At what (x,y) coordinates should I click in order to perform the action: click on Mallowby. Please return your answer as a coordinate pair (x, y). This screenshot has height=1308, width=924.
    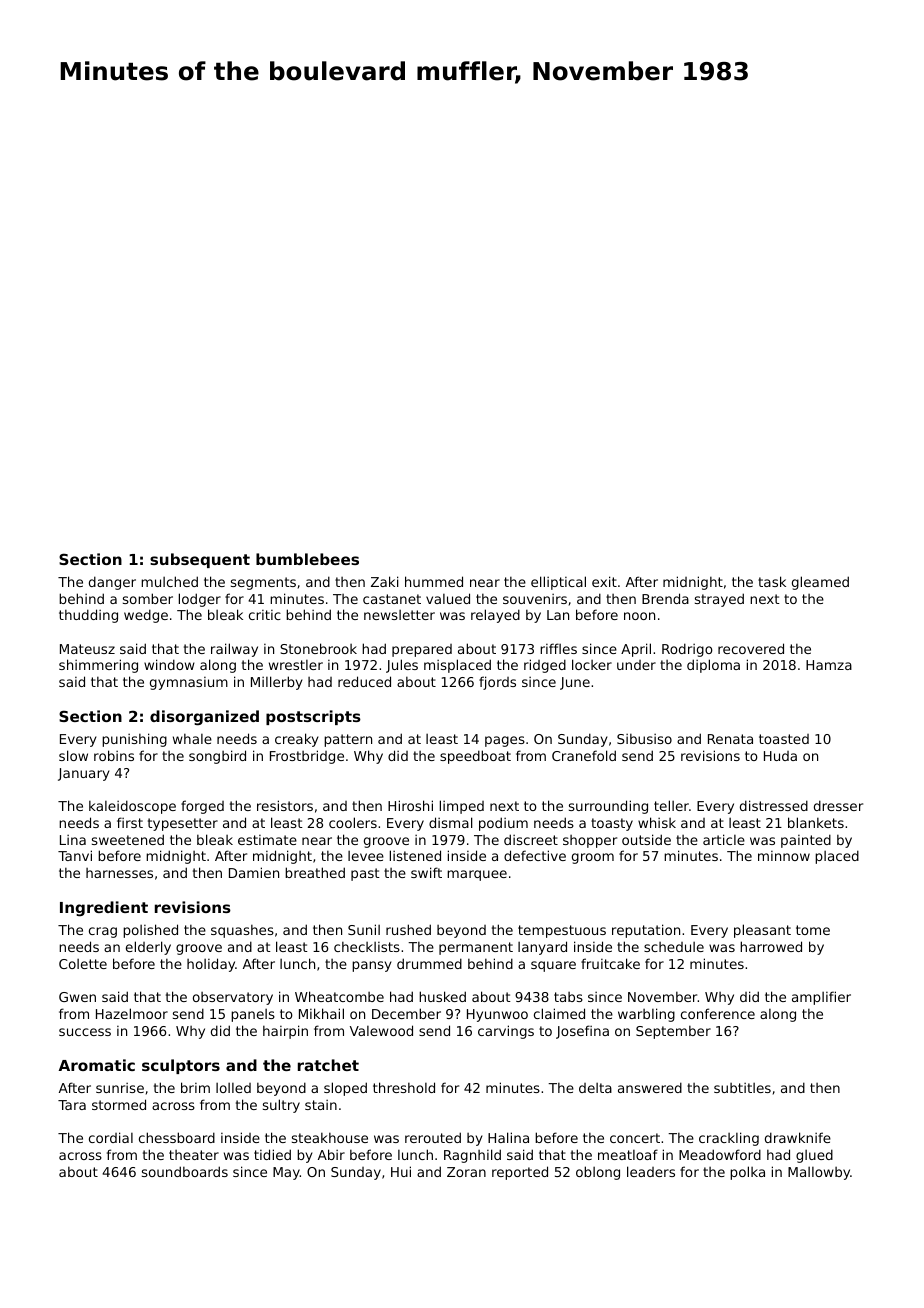
    Looking at the image, I should click on (819, 1173).
